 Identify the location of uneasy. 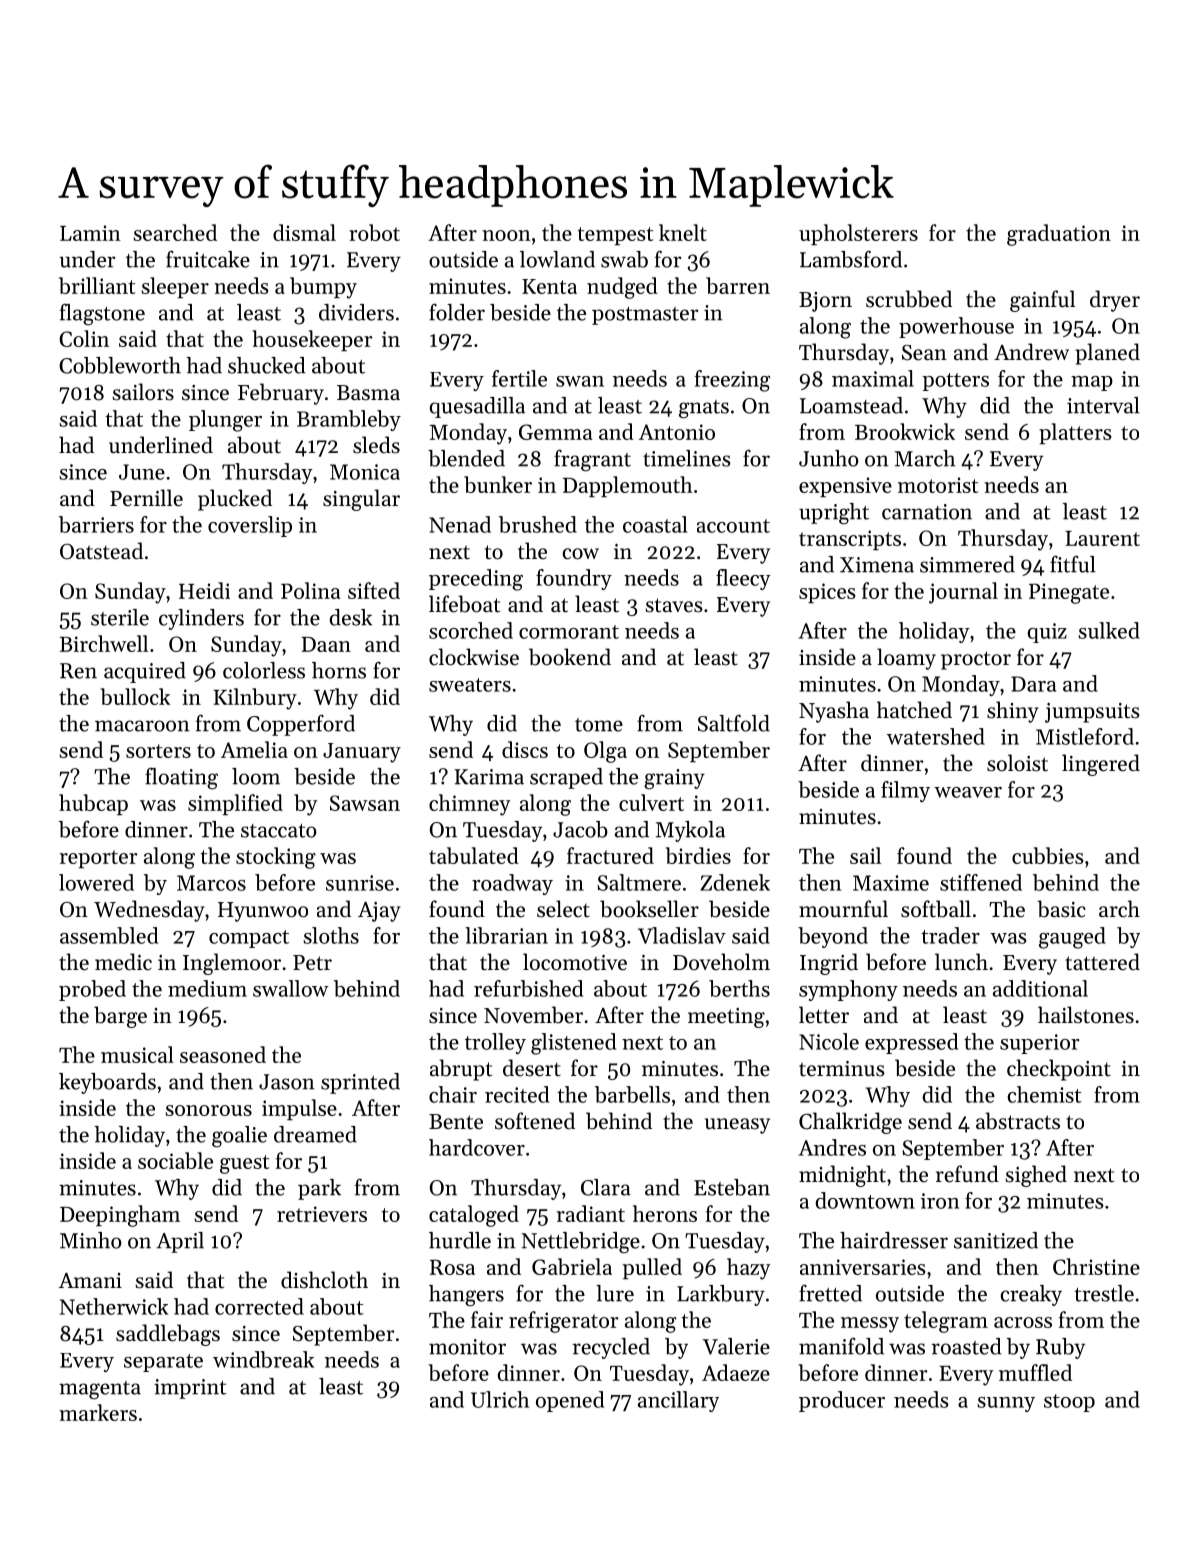
(737, 1126).
